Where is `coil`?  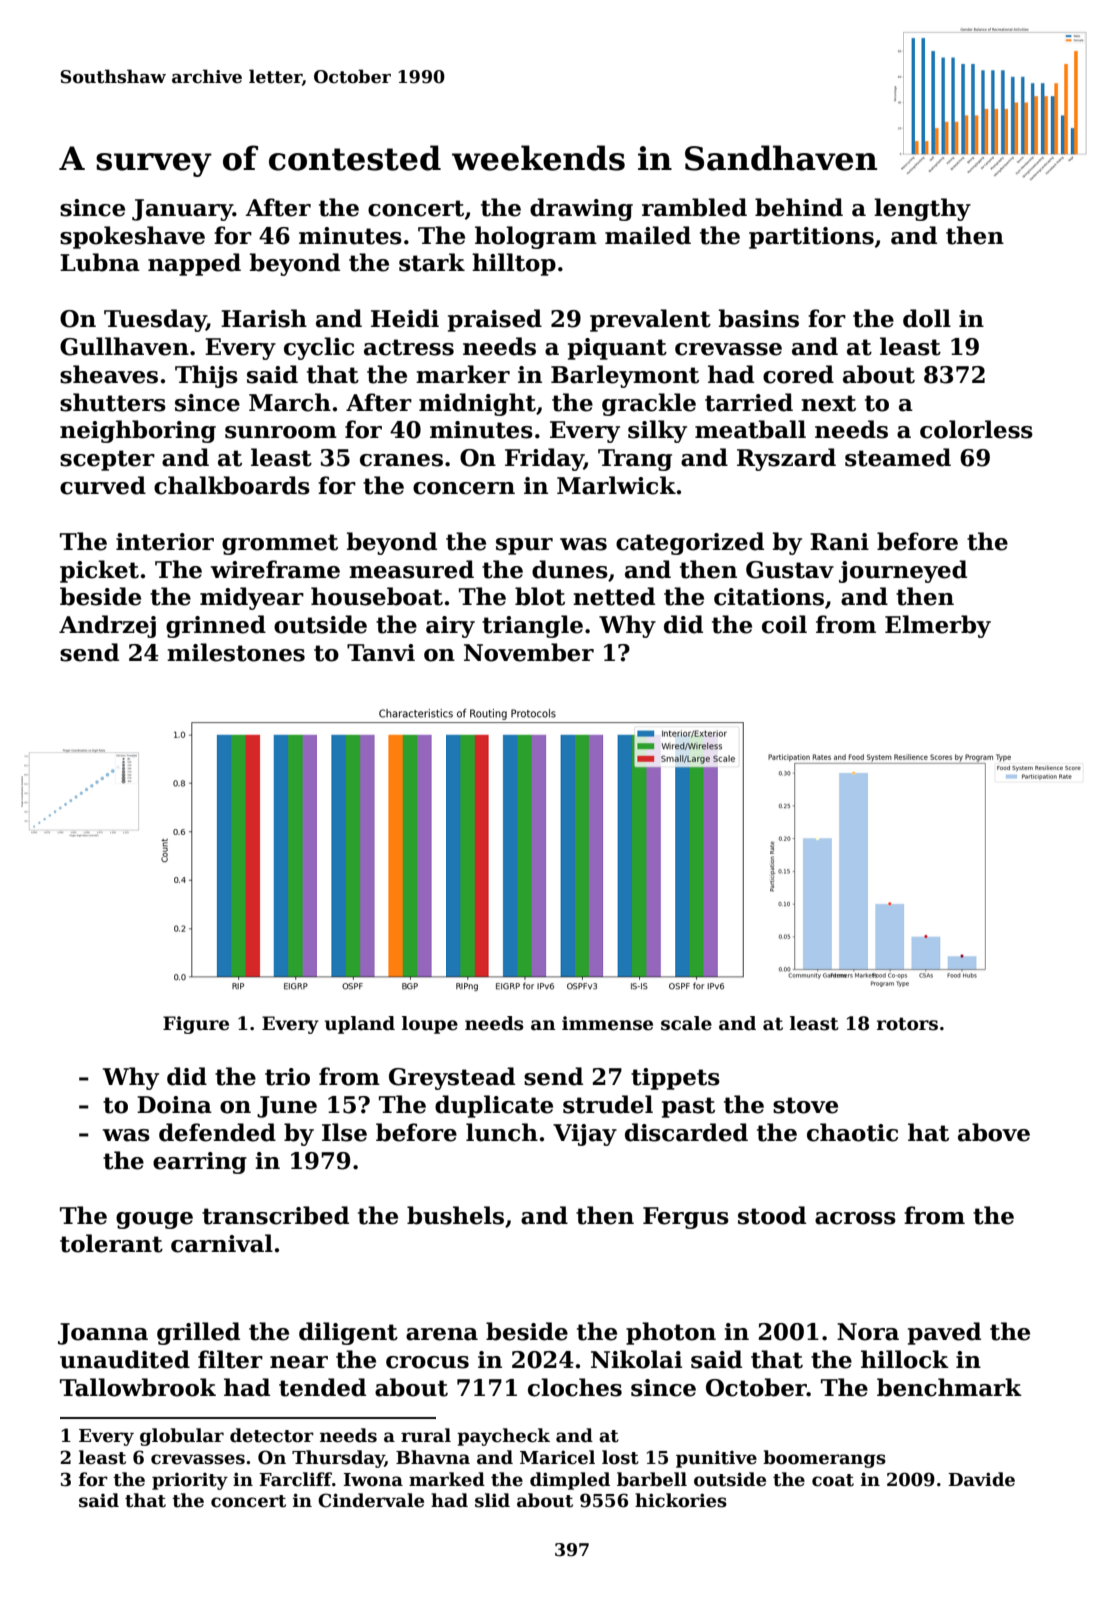 coil is located at coordinates (784, 624).
